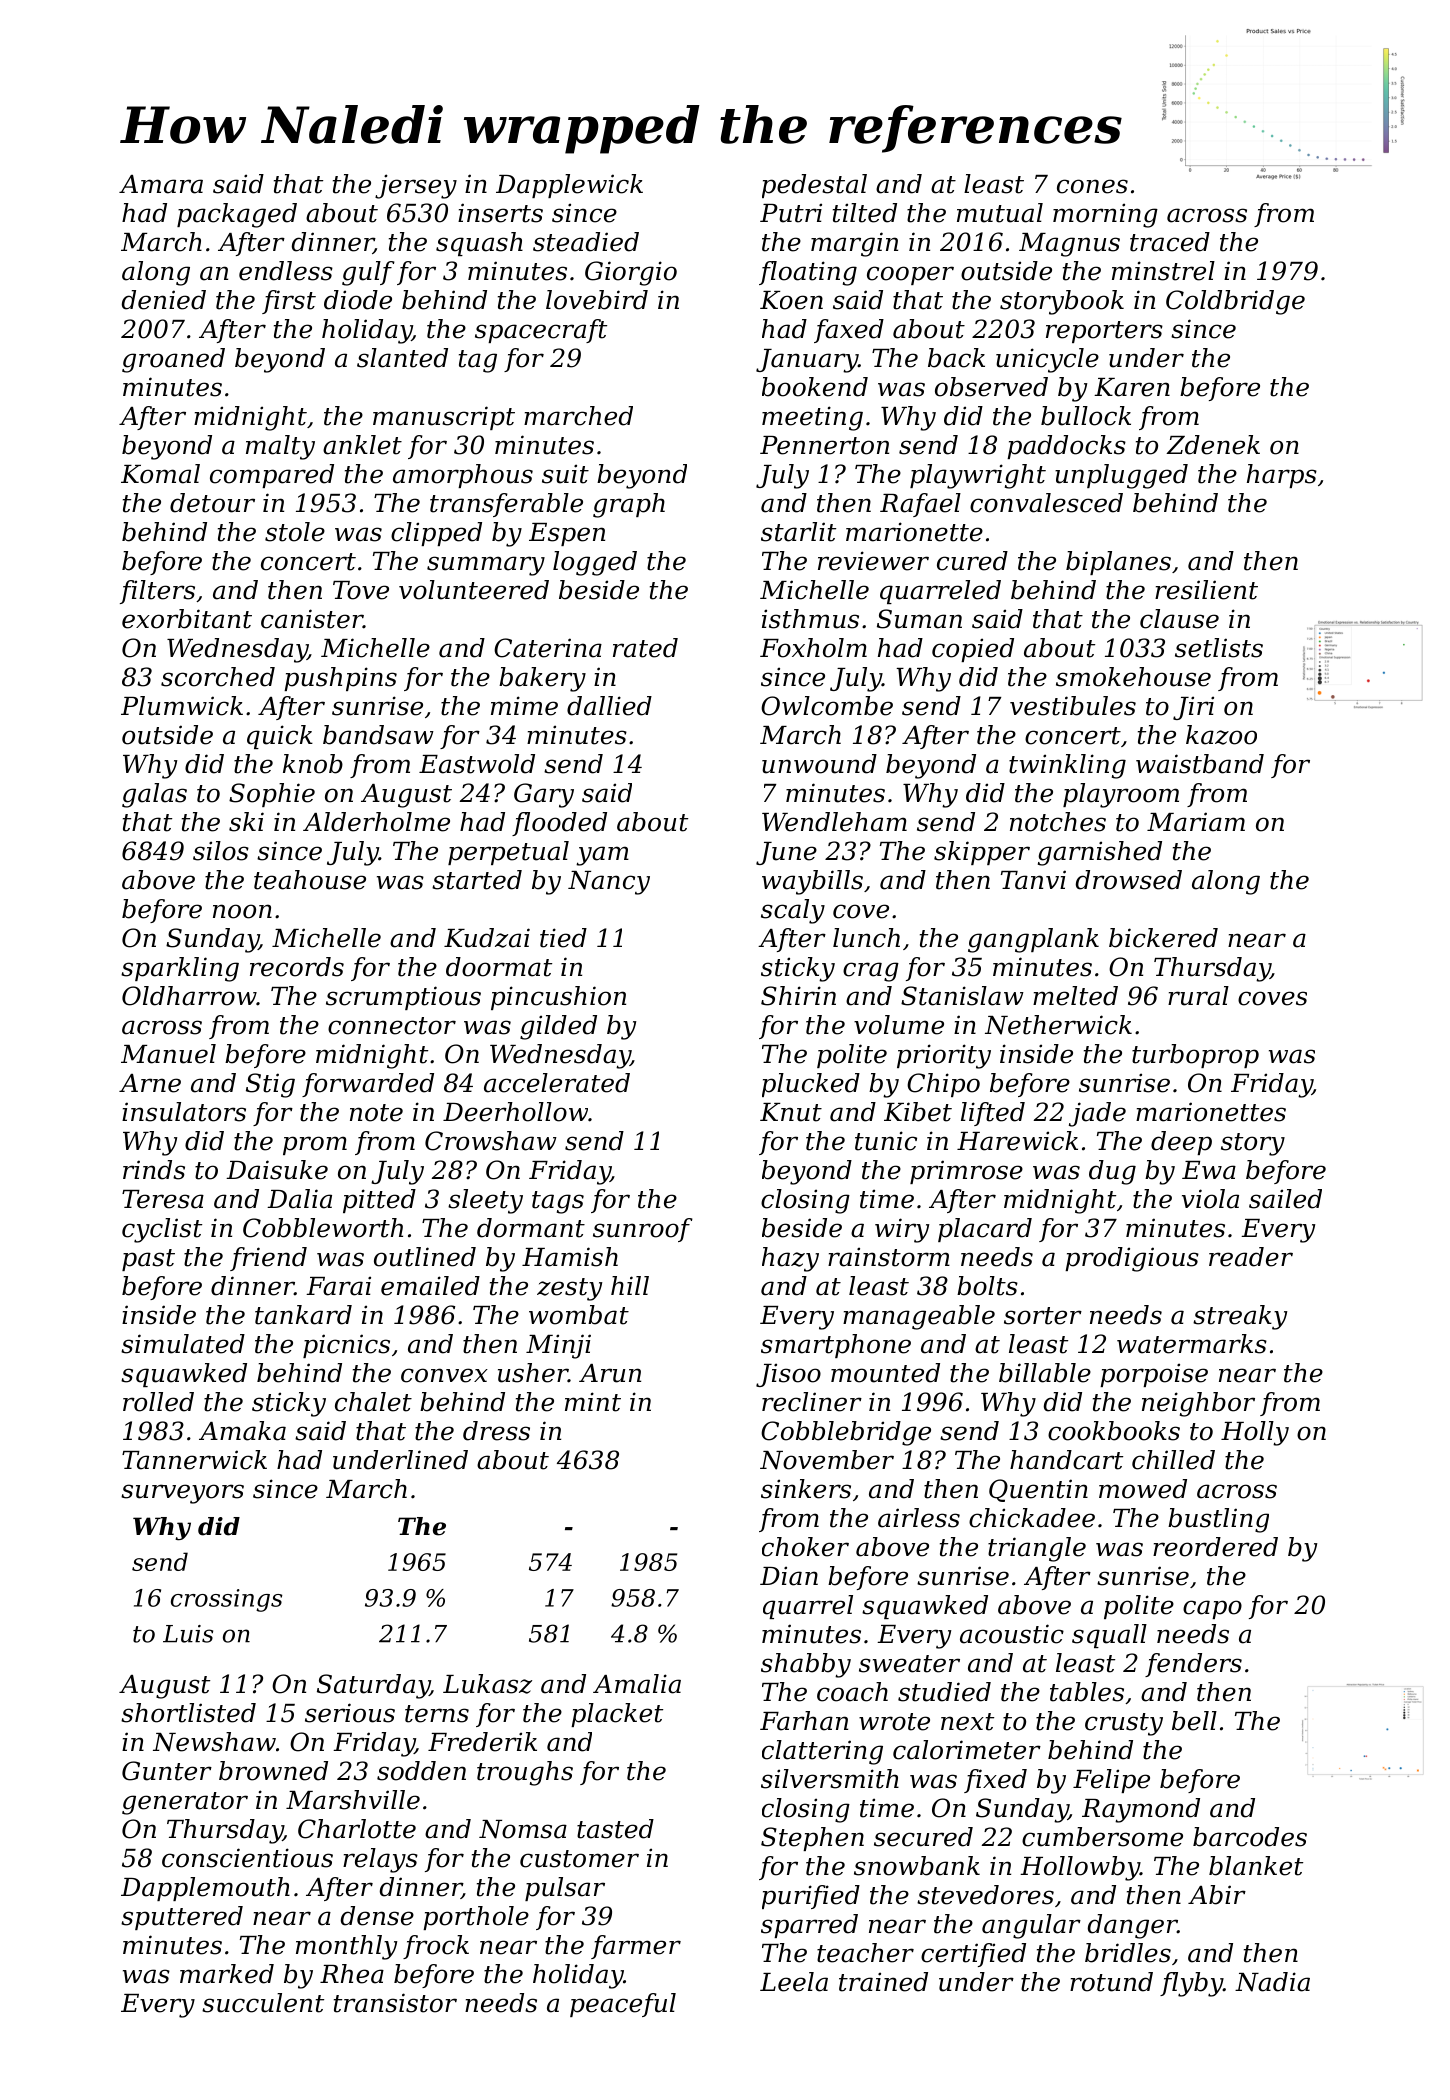  I want to click on mounted, so click(885, 1373).
